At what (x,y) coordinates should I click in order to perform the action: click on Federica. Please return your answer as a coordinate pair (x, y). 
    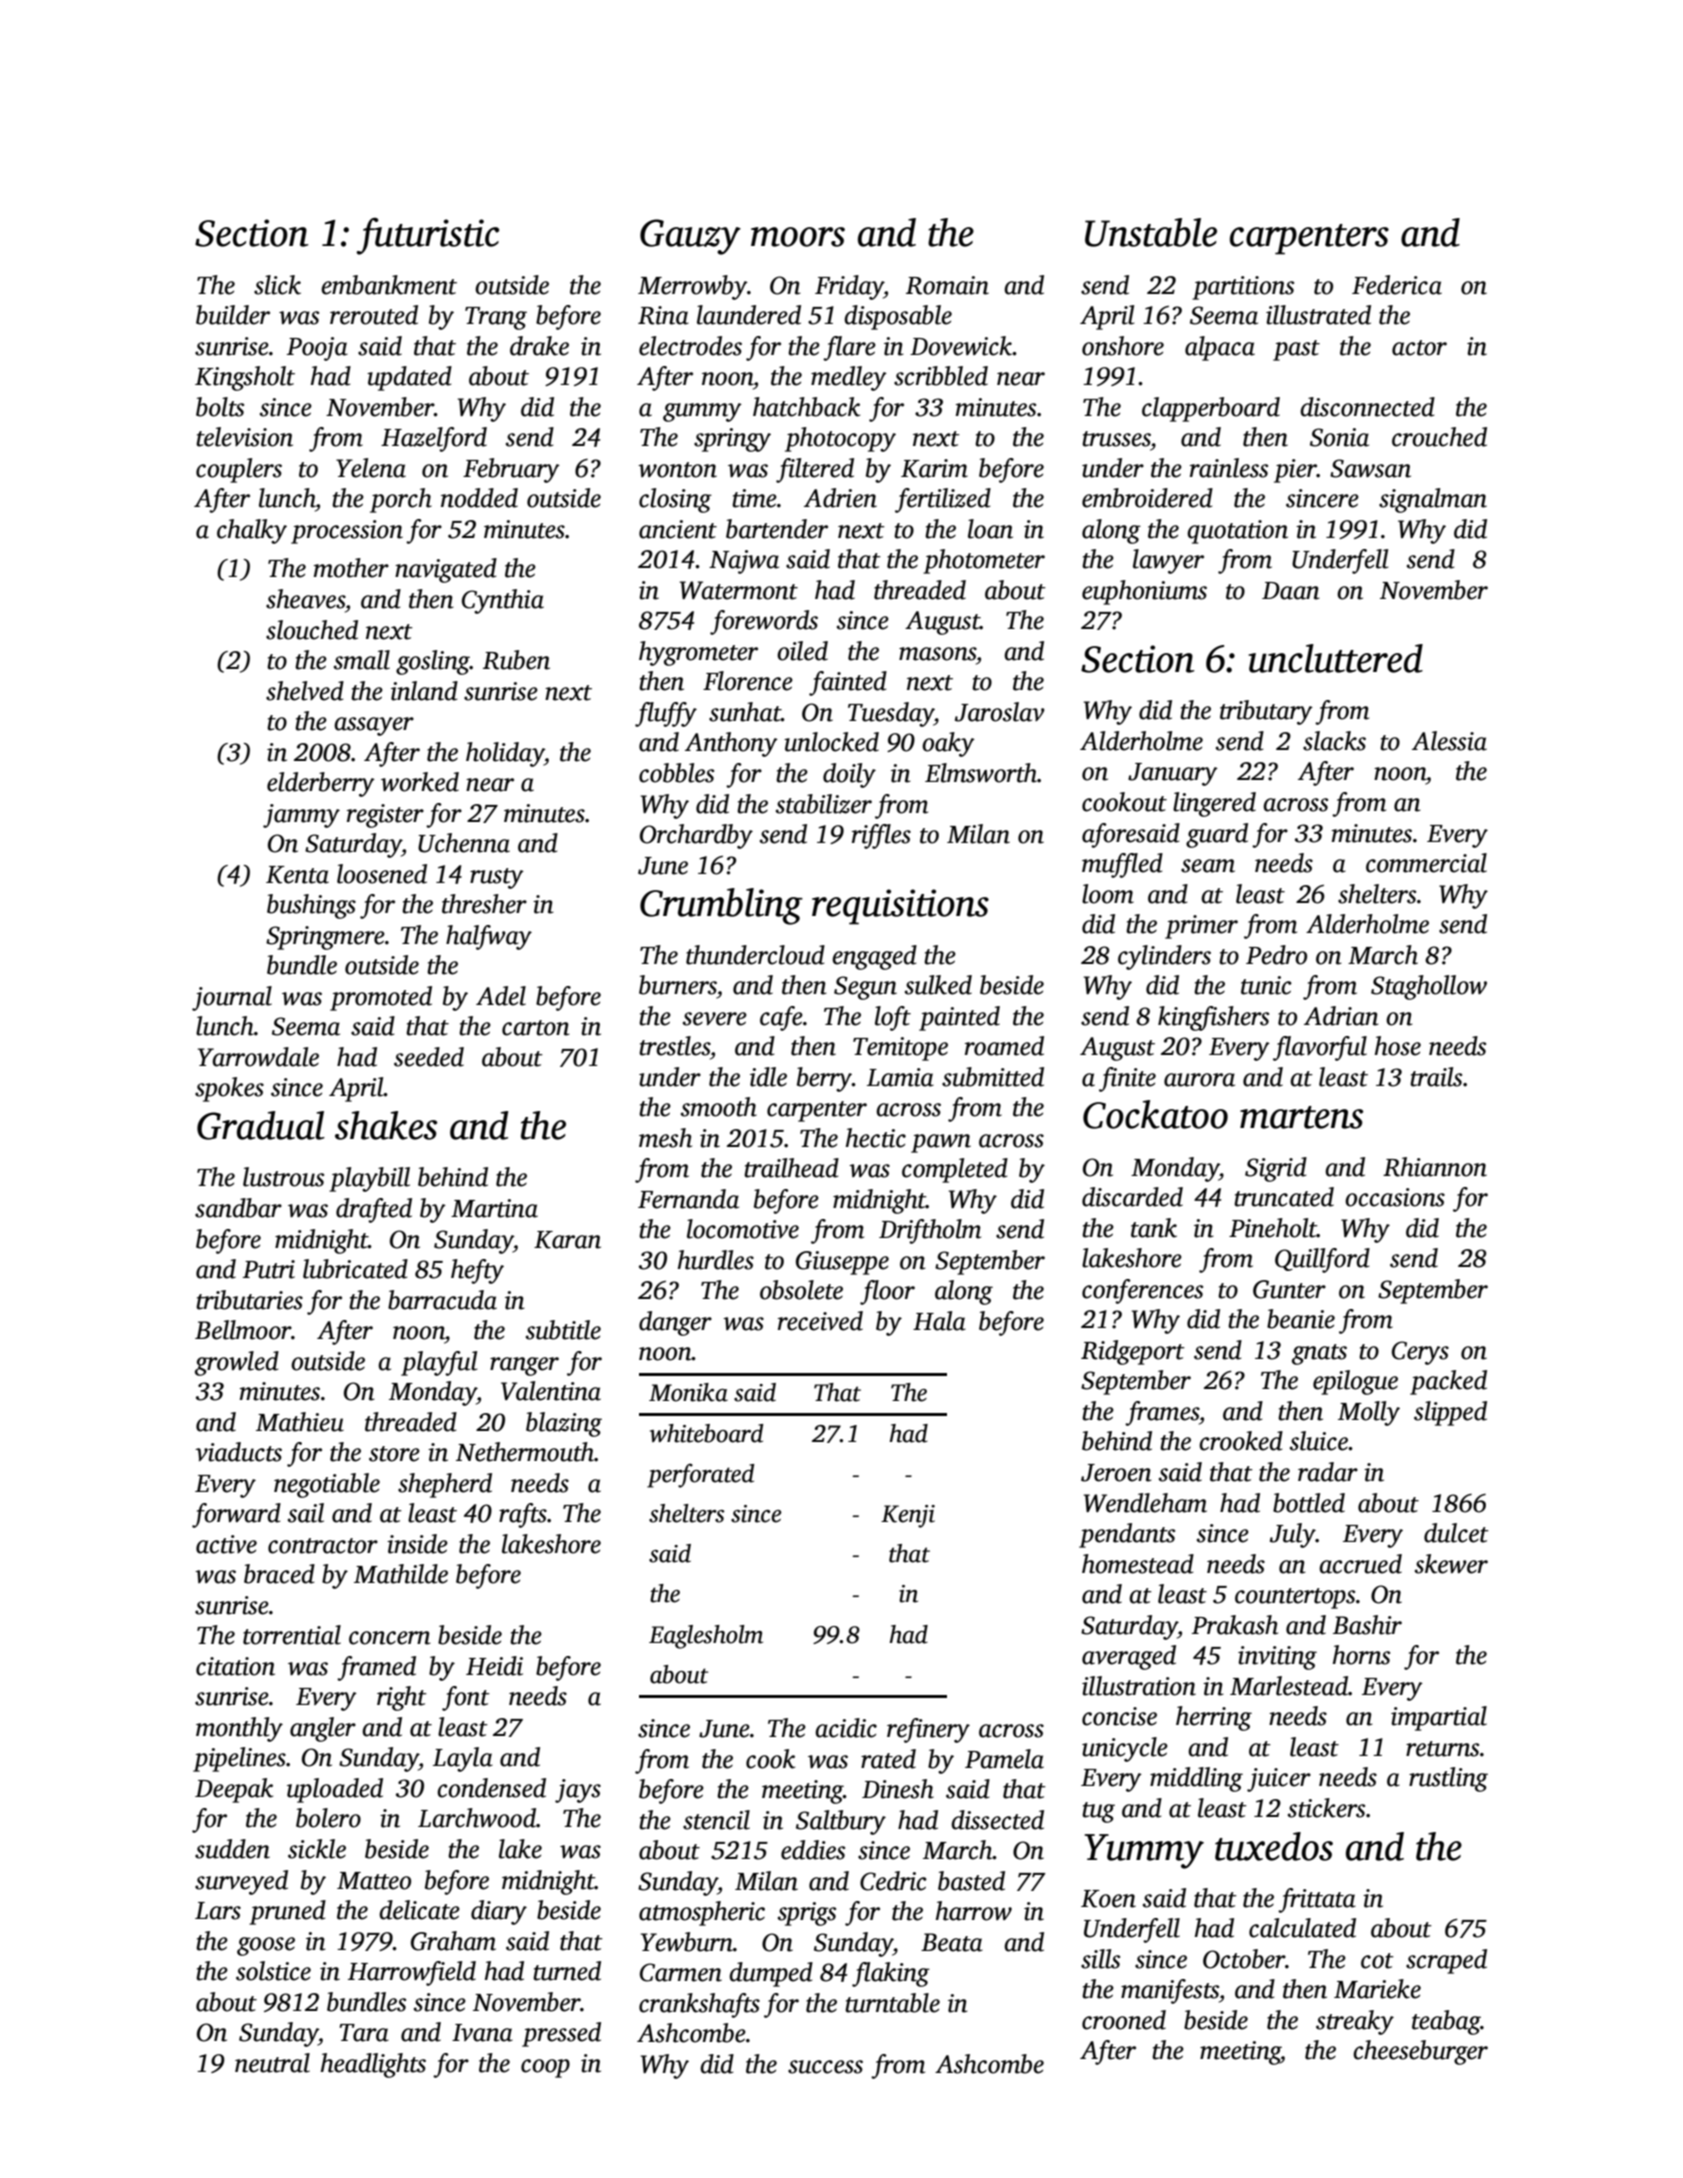
    Looking at the image, I should click on (1397, 285).
